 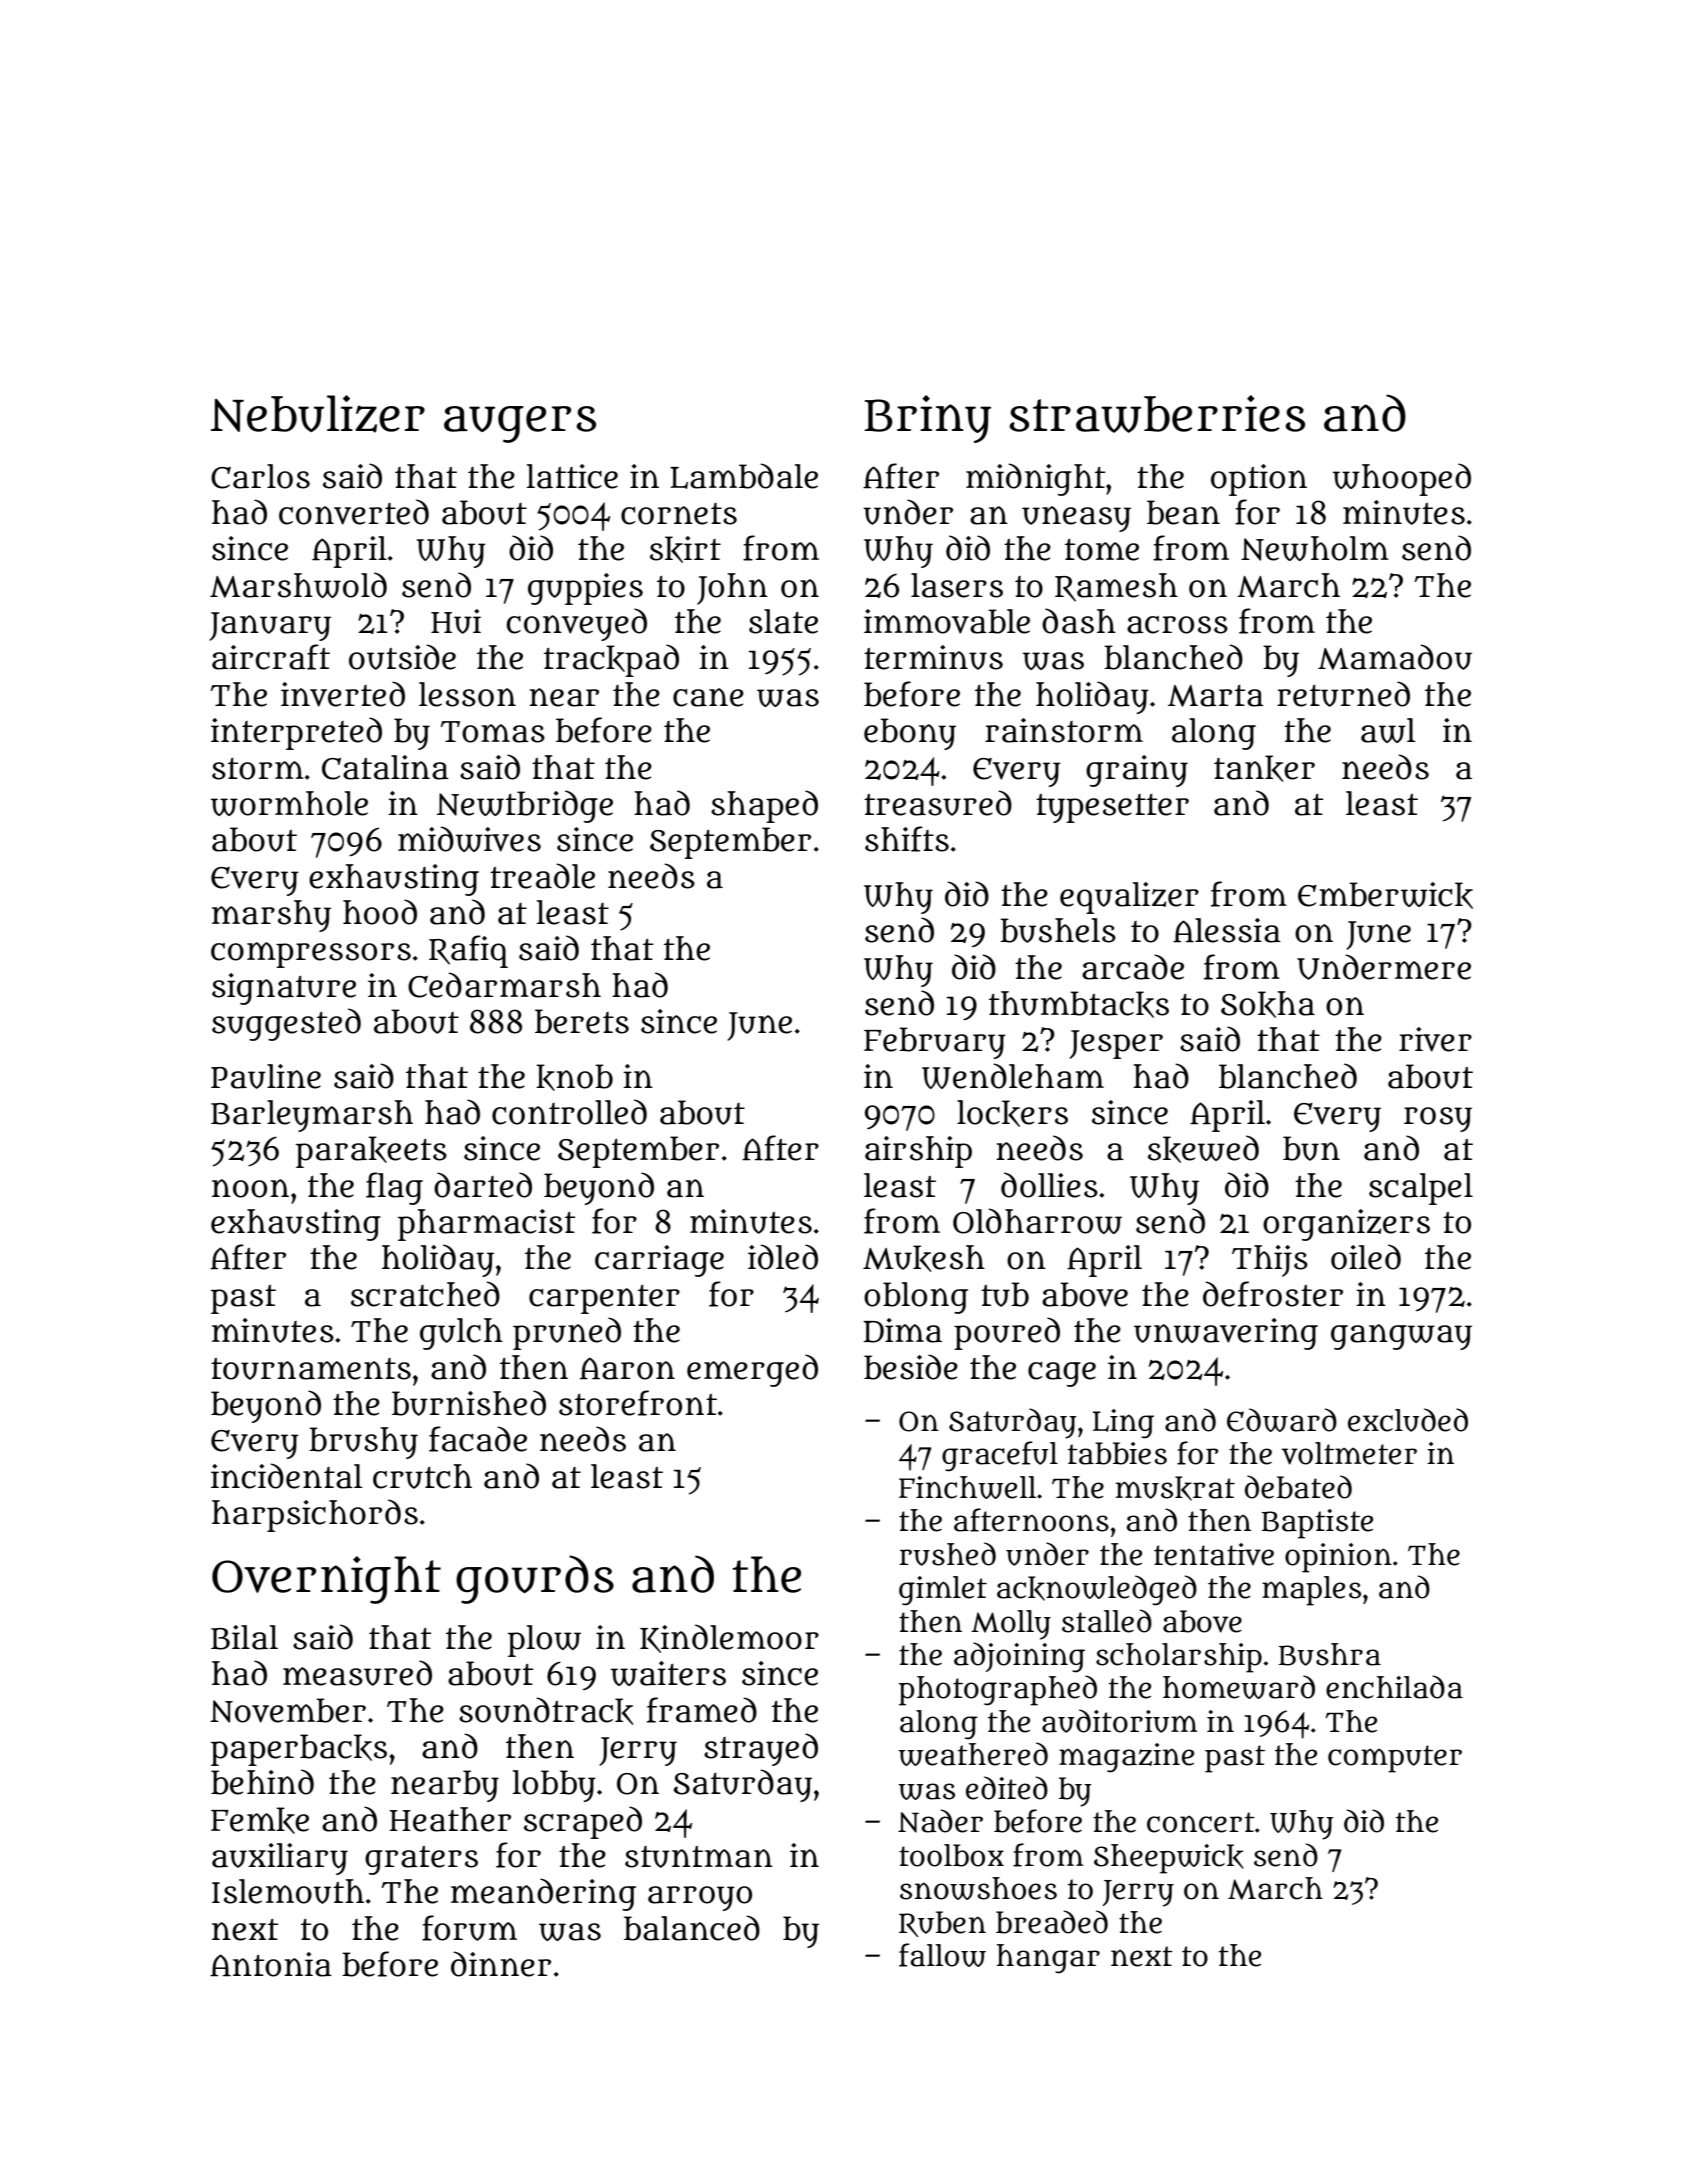 What do you see at coordinates (271, 657) in the image?
I see `aircraft` at bounding box center [271, 657].
